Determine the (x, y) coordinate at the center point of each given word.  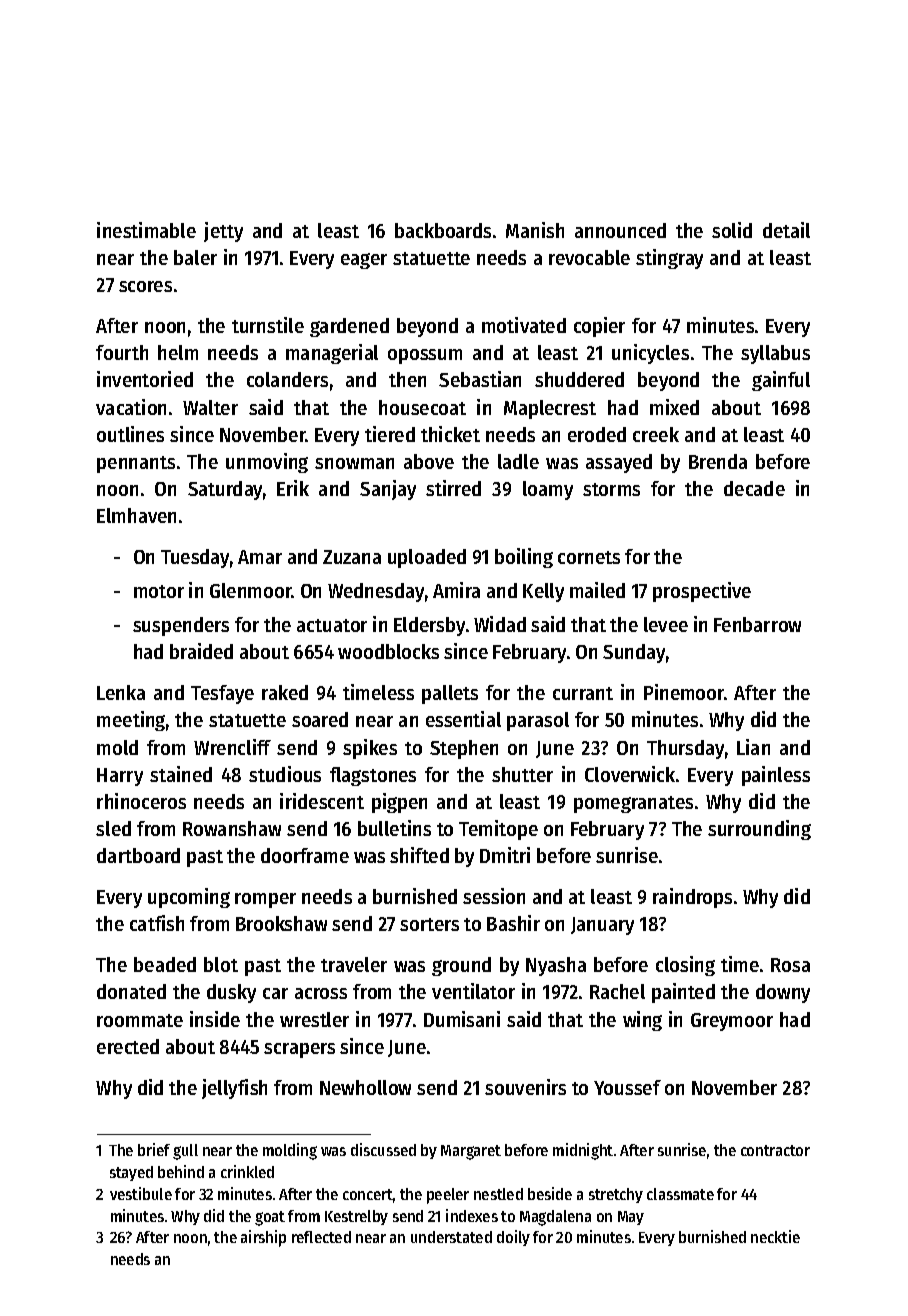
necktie (775, 1236)
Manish (535, 230)
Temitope (498, 830)
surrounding (759, 830)
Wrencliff (232, 747)
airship (263, 1238)
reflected (321, 1237)
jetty (223, 232)
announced (620, 230)
